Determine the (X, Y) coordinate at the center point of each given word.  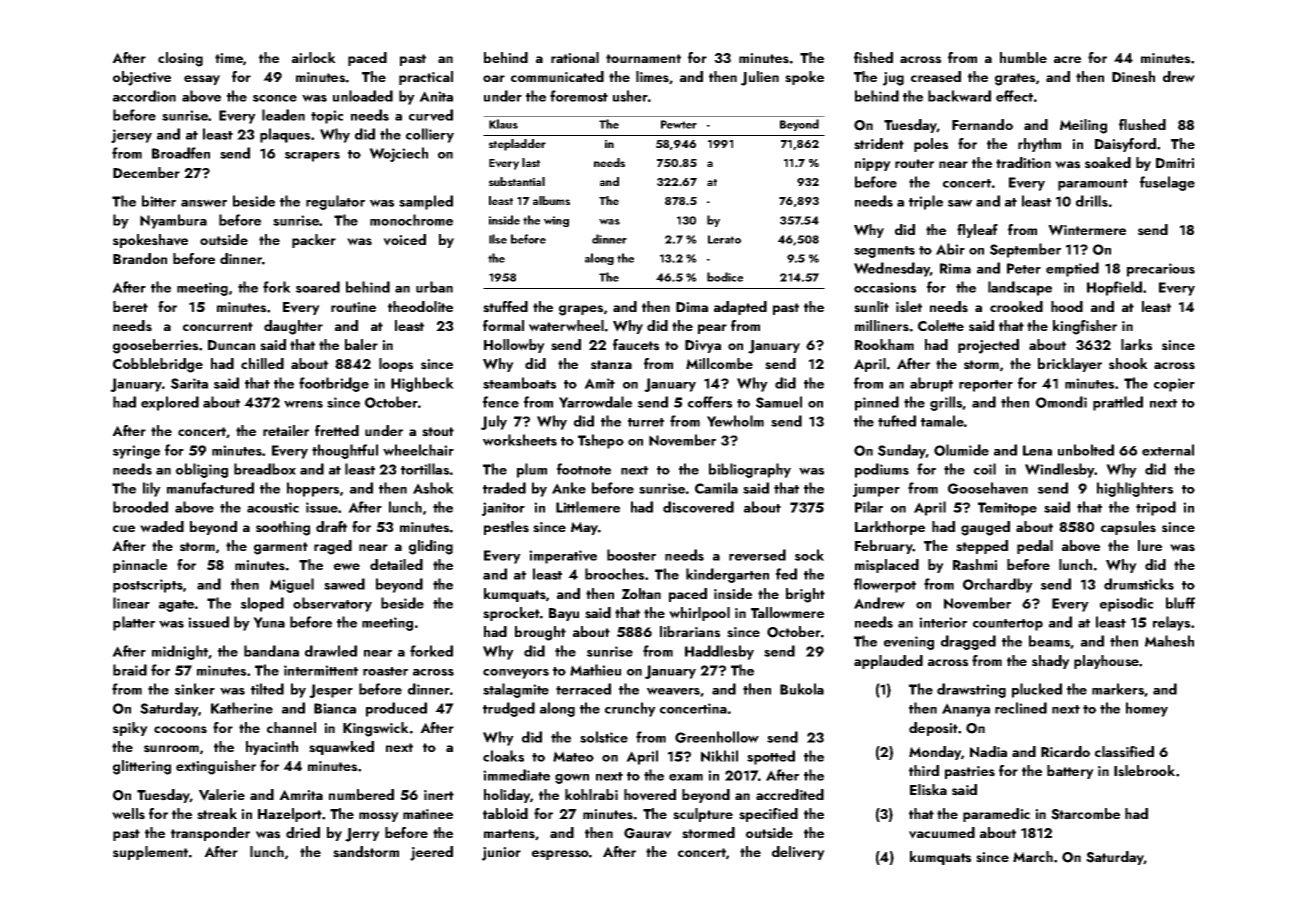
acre (1067, 59)
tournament (643, 58)
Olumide (961, 450)
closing (180, 59)
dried (303, 832)
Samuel (779, 402)
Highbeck (422, 384)
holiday (507, 796)
